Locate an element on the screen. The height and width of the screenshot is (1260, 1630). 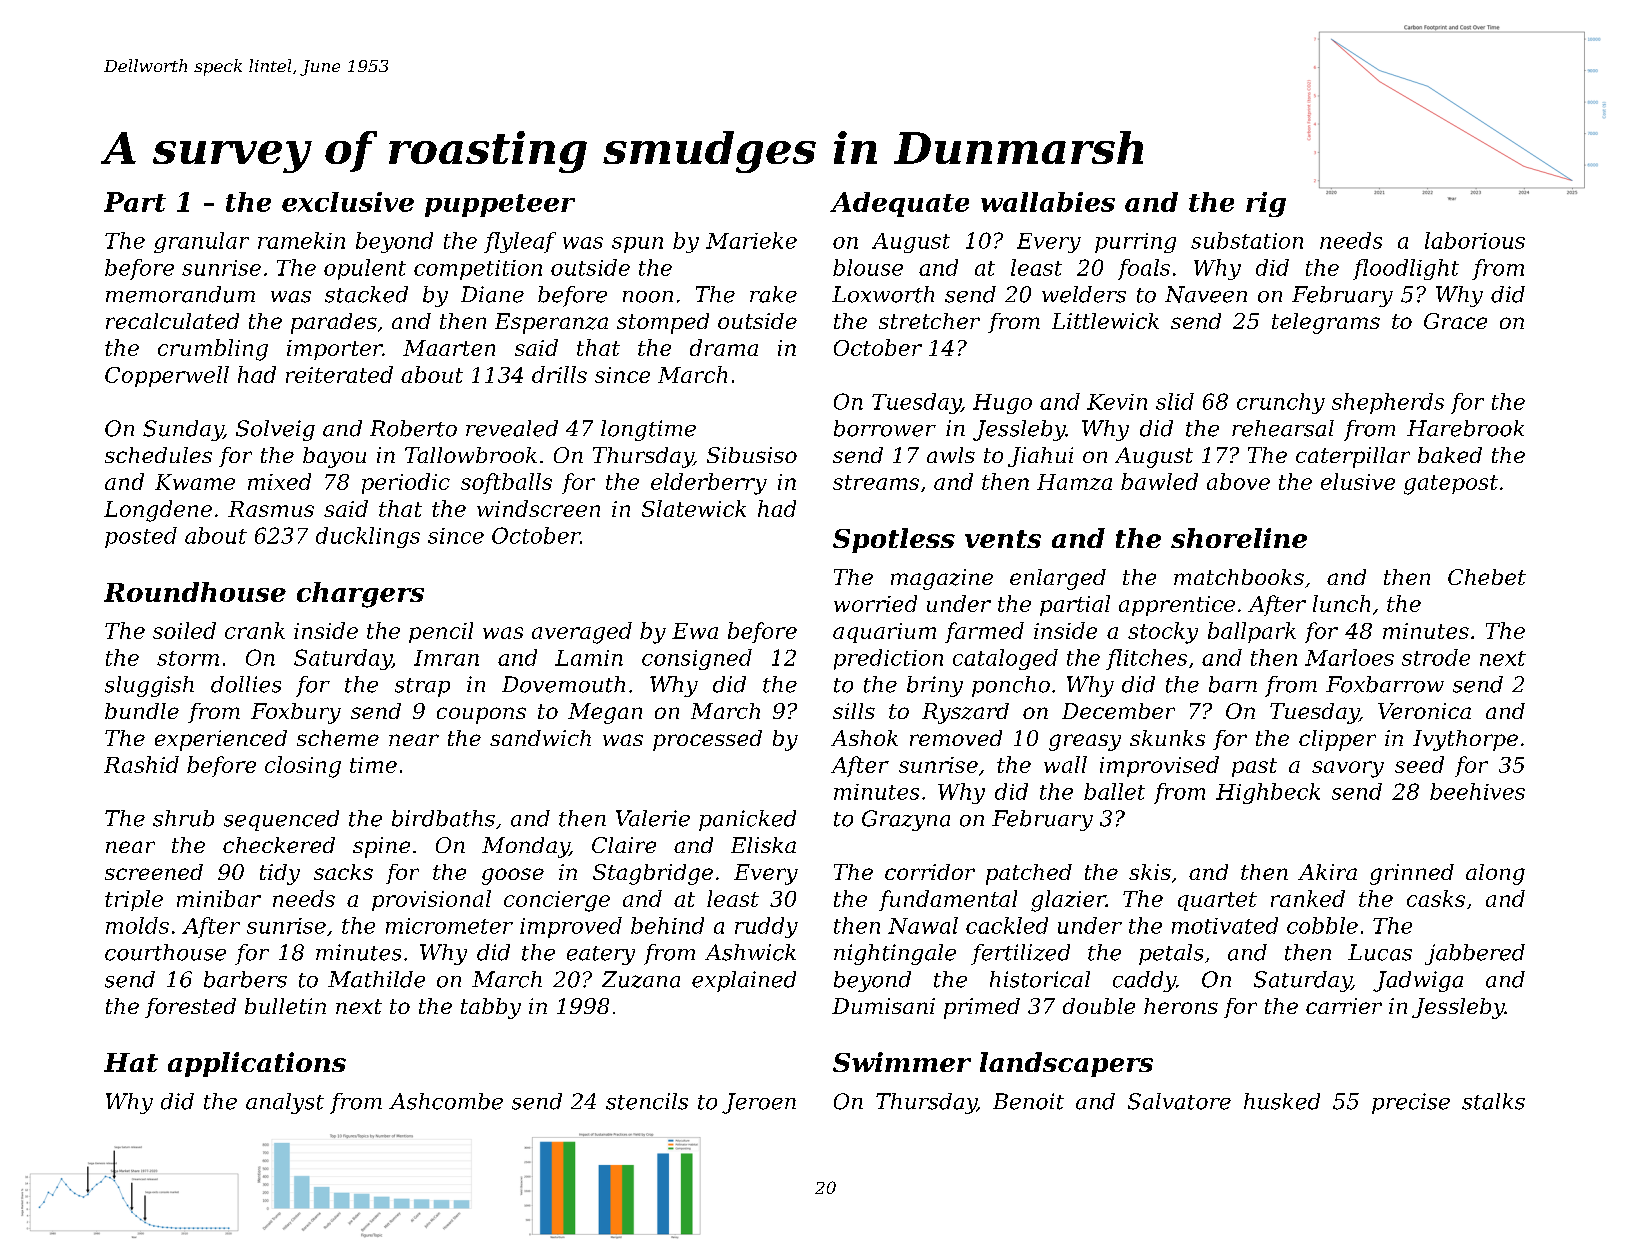
schedules is located at coordinates (158, 455).
